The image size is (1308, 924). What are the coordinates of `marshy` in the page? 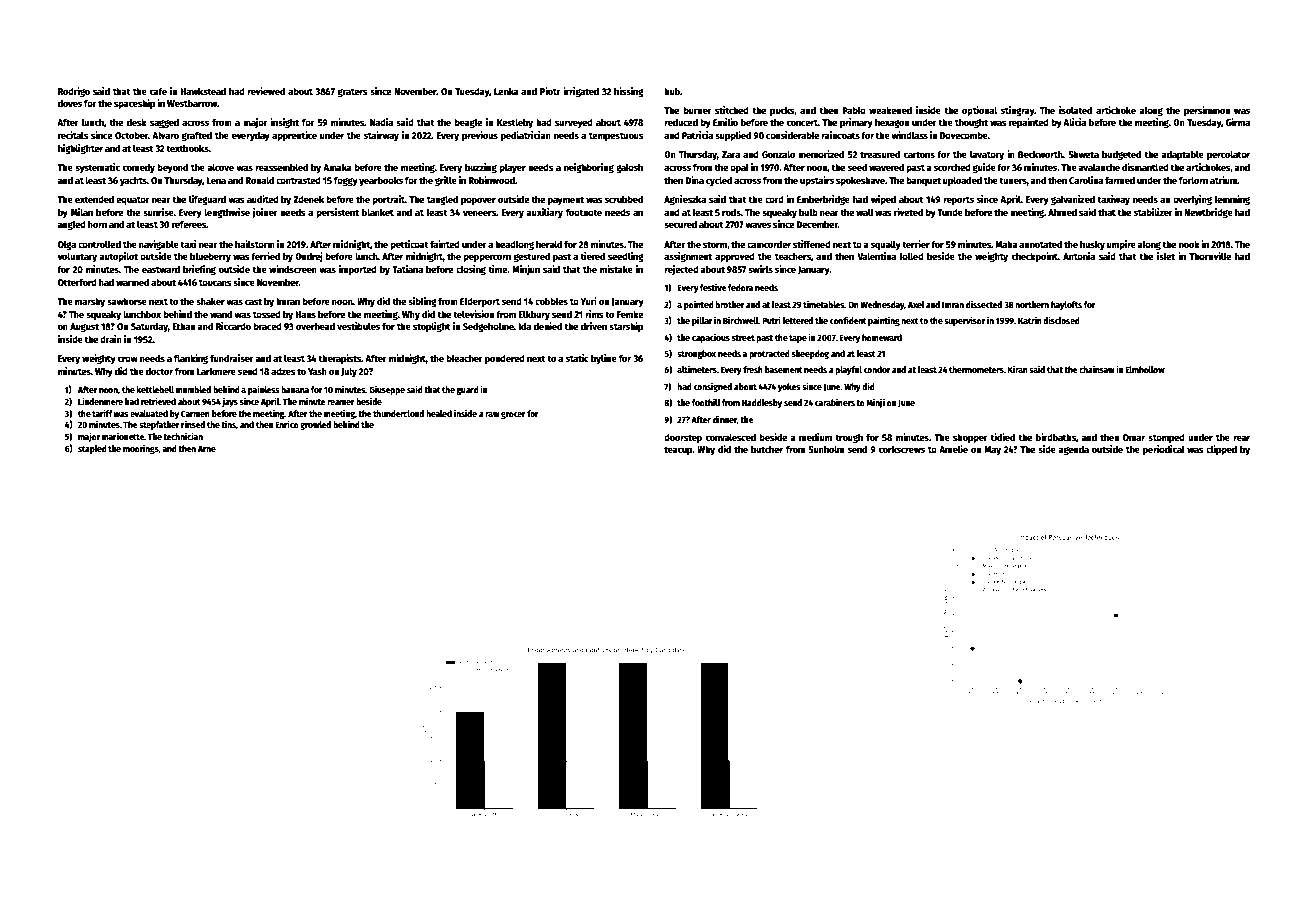 It's located at (90, 302).
